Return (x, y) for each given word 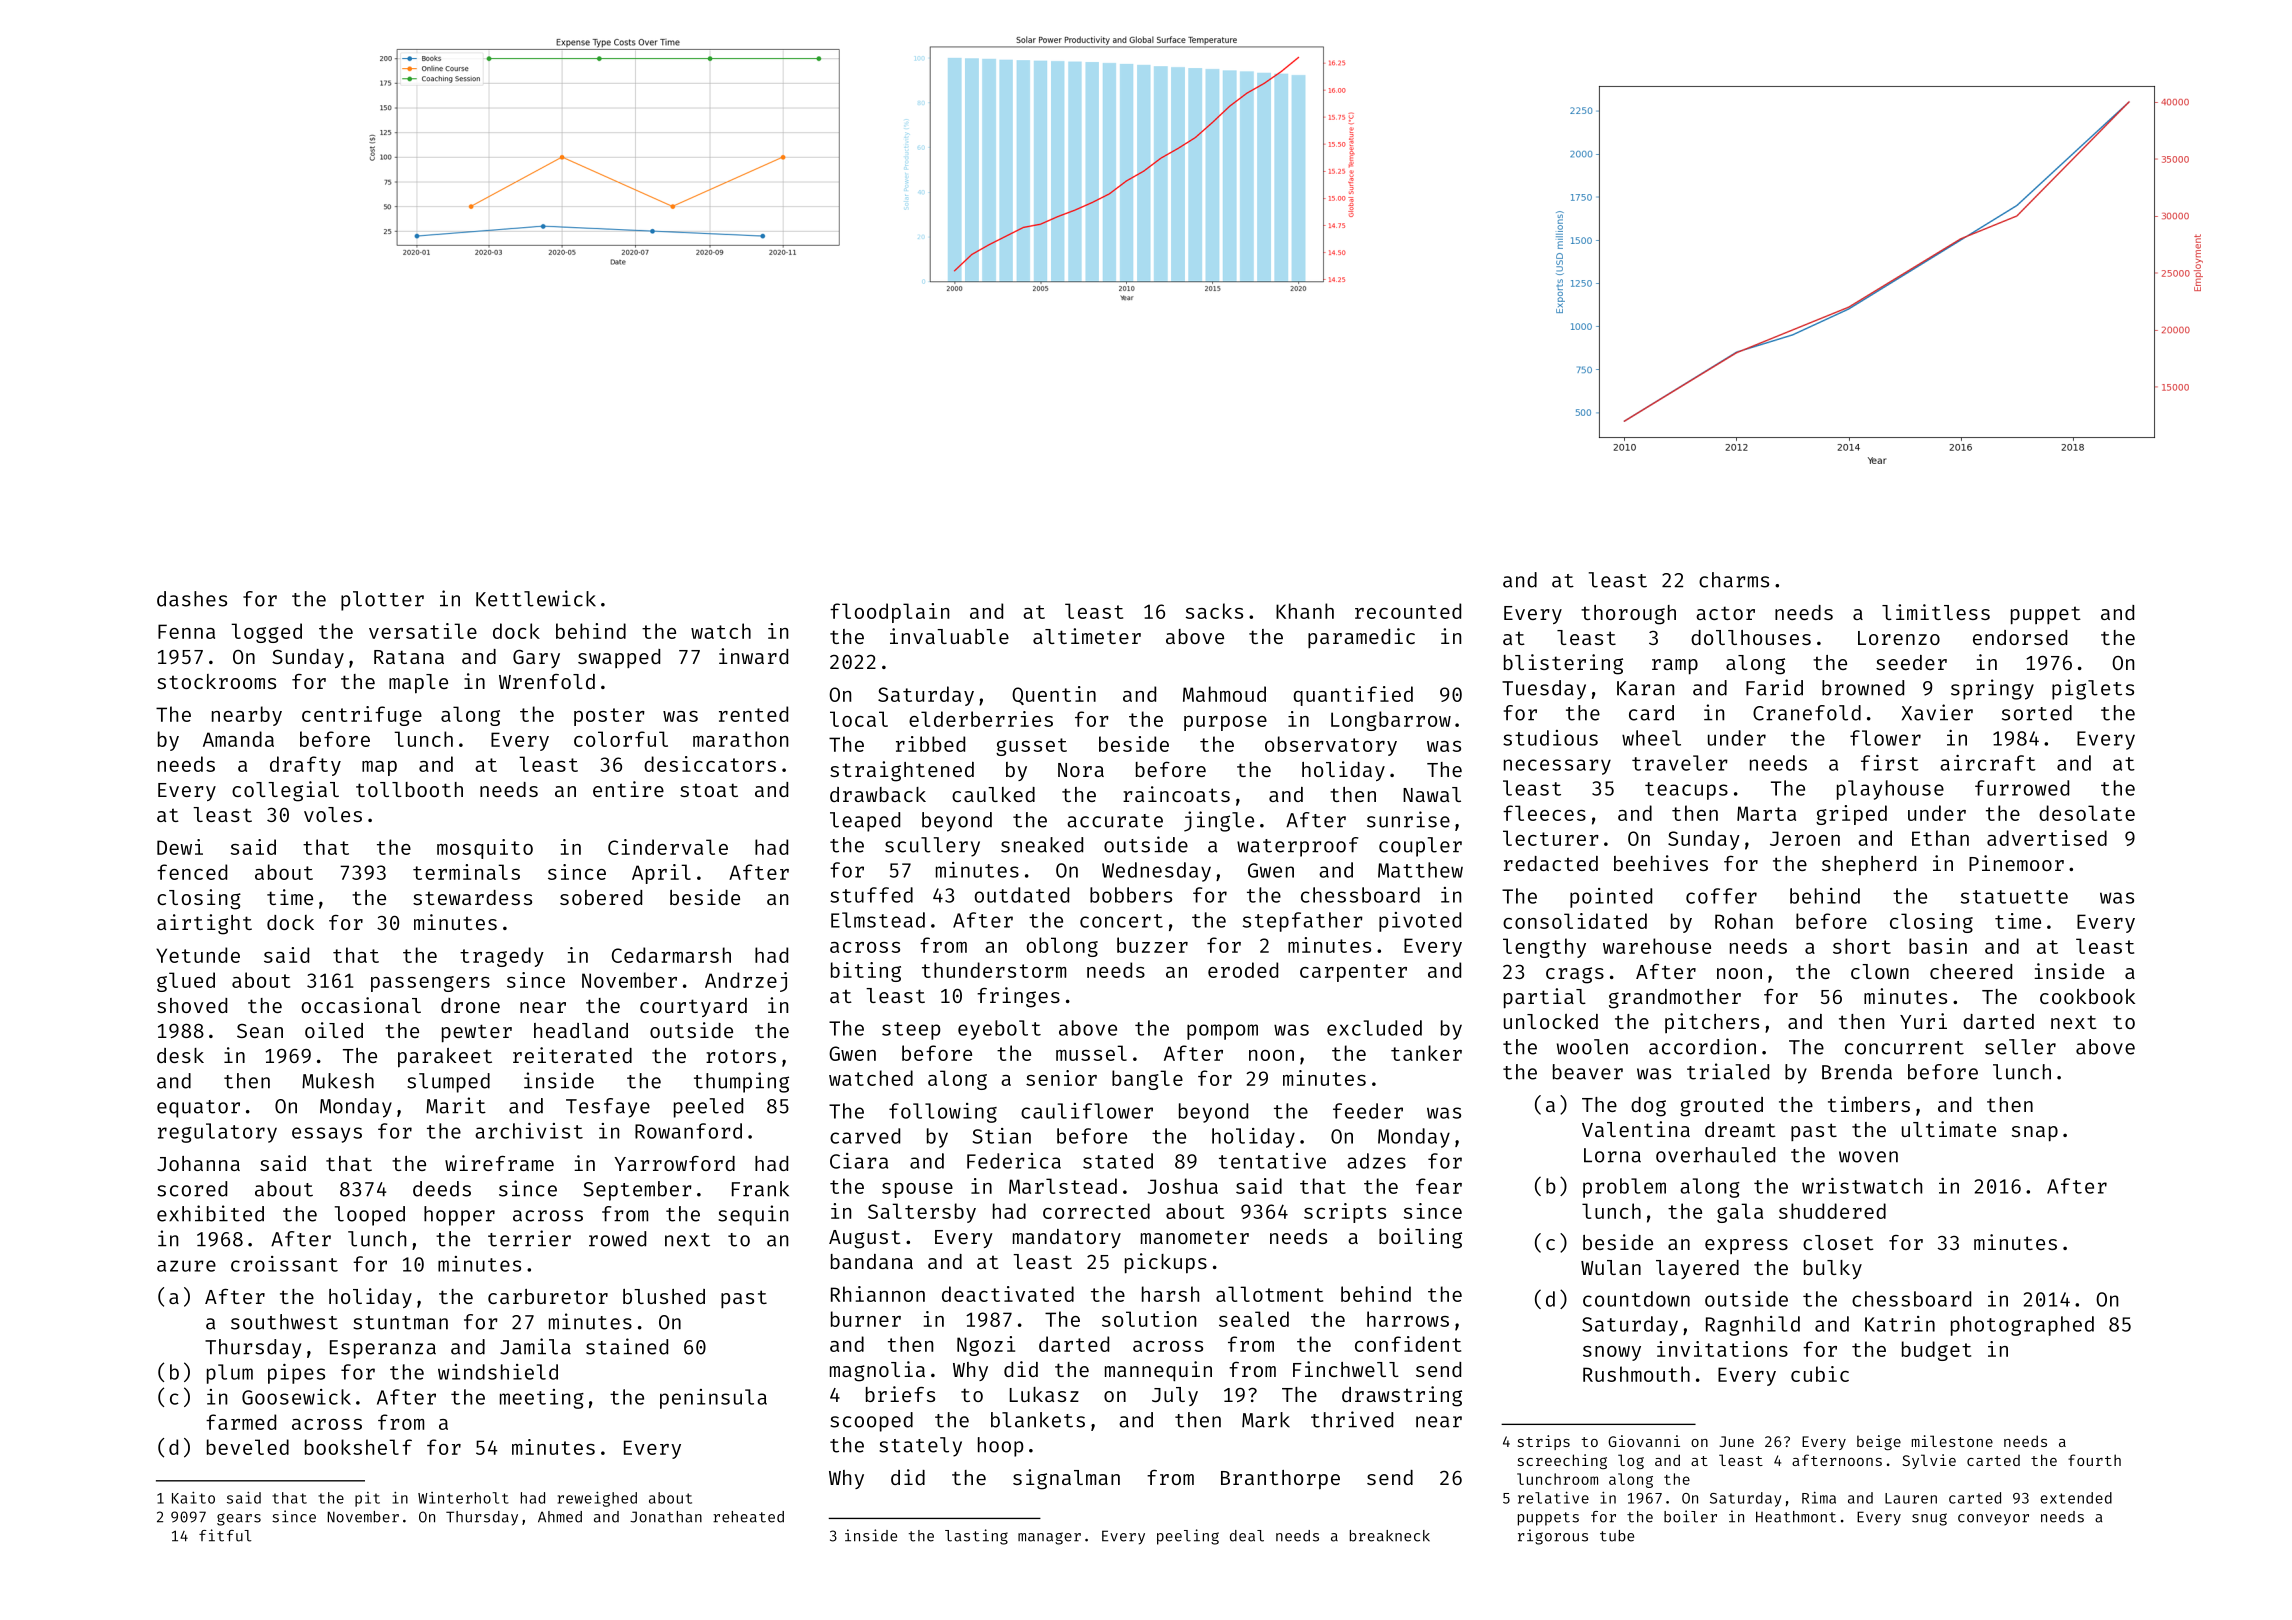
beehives (1661, 863)
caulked (993, 794)
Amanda (238, 739)
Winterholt (463, 1498)
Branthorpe (1280, 1480)
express (1746, 1246)
